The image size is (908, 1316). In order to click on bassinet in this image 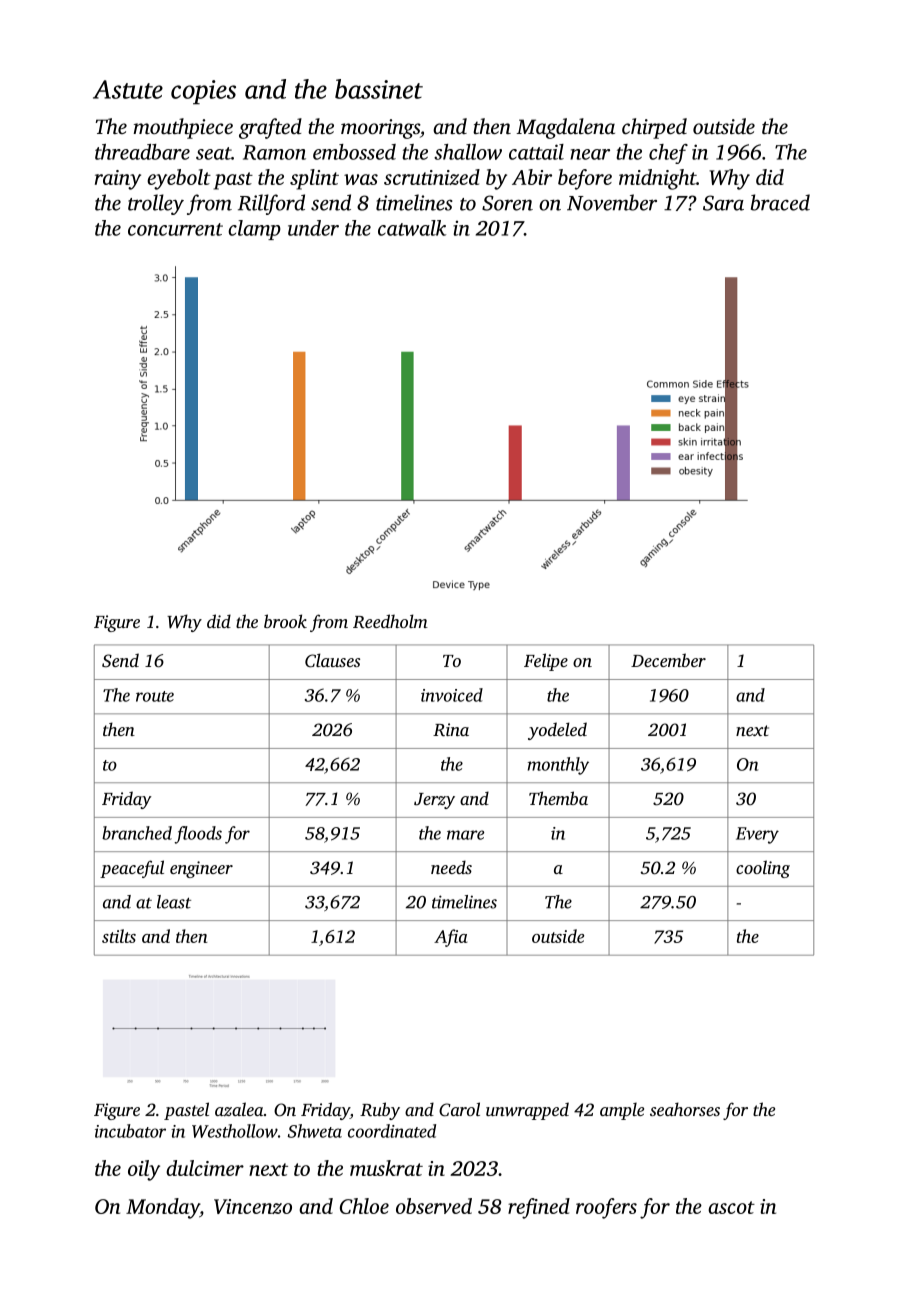, I will do `click(379, 89)`.
